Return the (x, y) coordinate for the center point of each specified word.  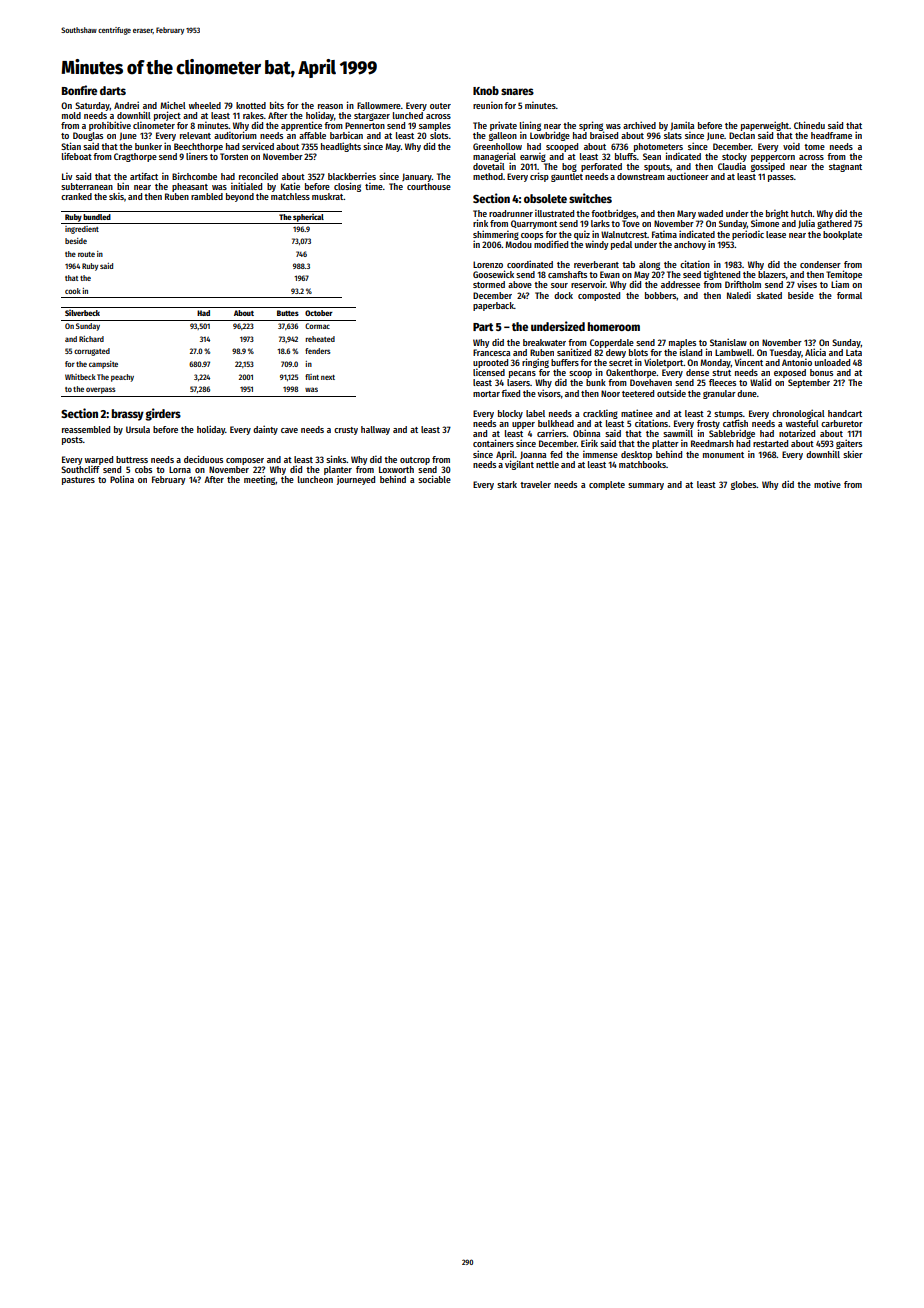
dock (563, 295)
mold (71, 115)
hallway (375, 430)
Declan (742, 135)
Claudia (732, 166)
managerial (494, 157)
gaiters (849, 444)
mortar (486, 394)
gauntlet (567, 177)
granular (719, 394)
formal (849, 295)
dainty (265, 430)
